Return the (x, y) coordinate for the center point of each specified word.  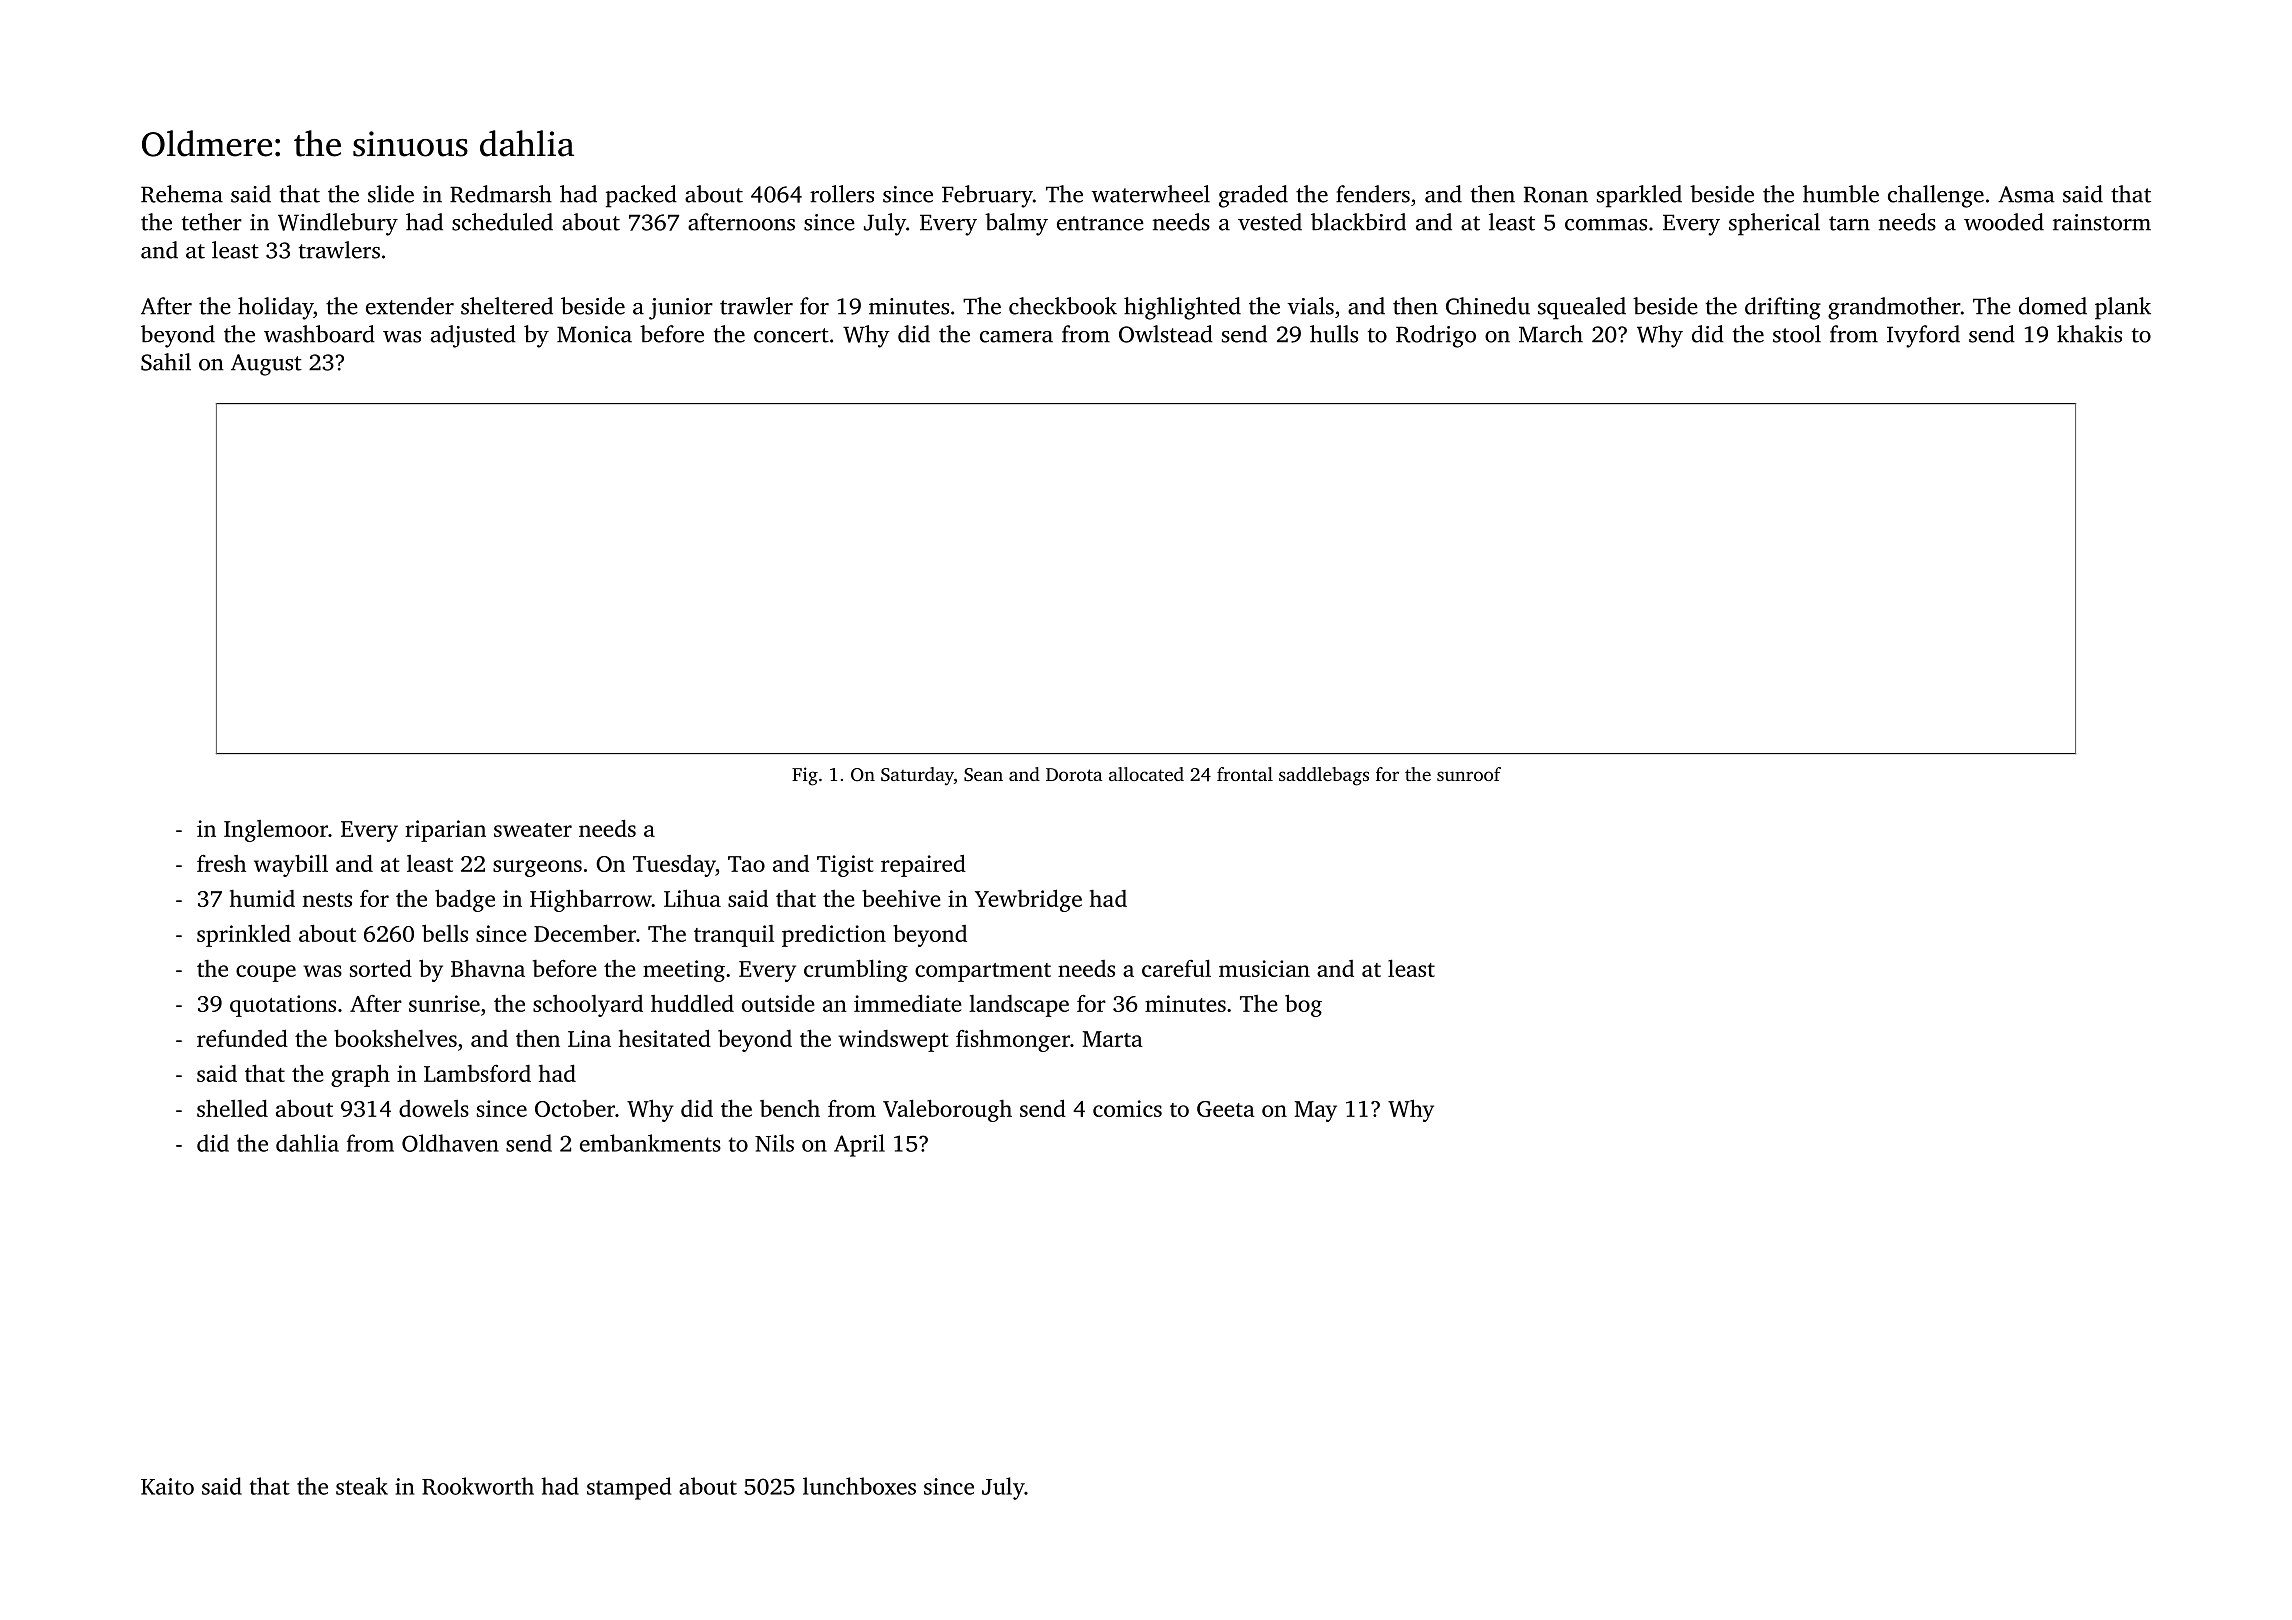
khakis (2089, 334)
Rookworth (478, 1486)
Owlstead (1166, 334)
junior (681, 309)
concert (791, 335)
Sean (983, 775)
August (266, 365)
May (1315, 1111)
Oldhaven (450, 1143)
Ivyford (1923, 336)
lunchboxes (859, 1486)
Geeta (1226, 1109)
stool (1797, 334)
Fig (805, 776)
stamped (629, 1488)
